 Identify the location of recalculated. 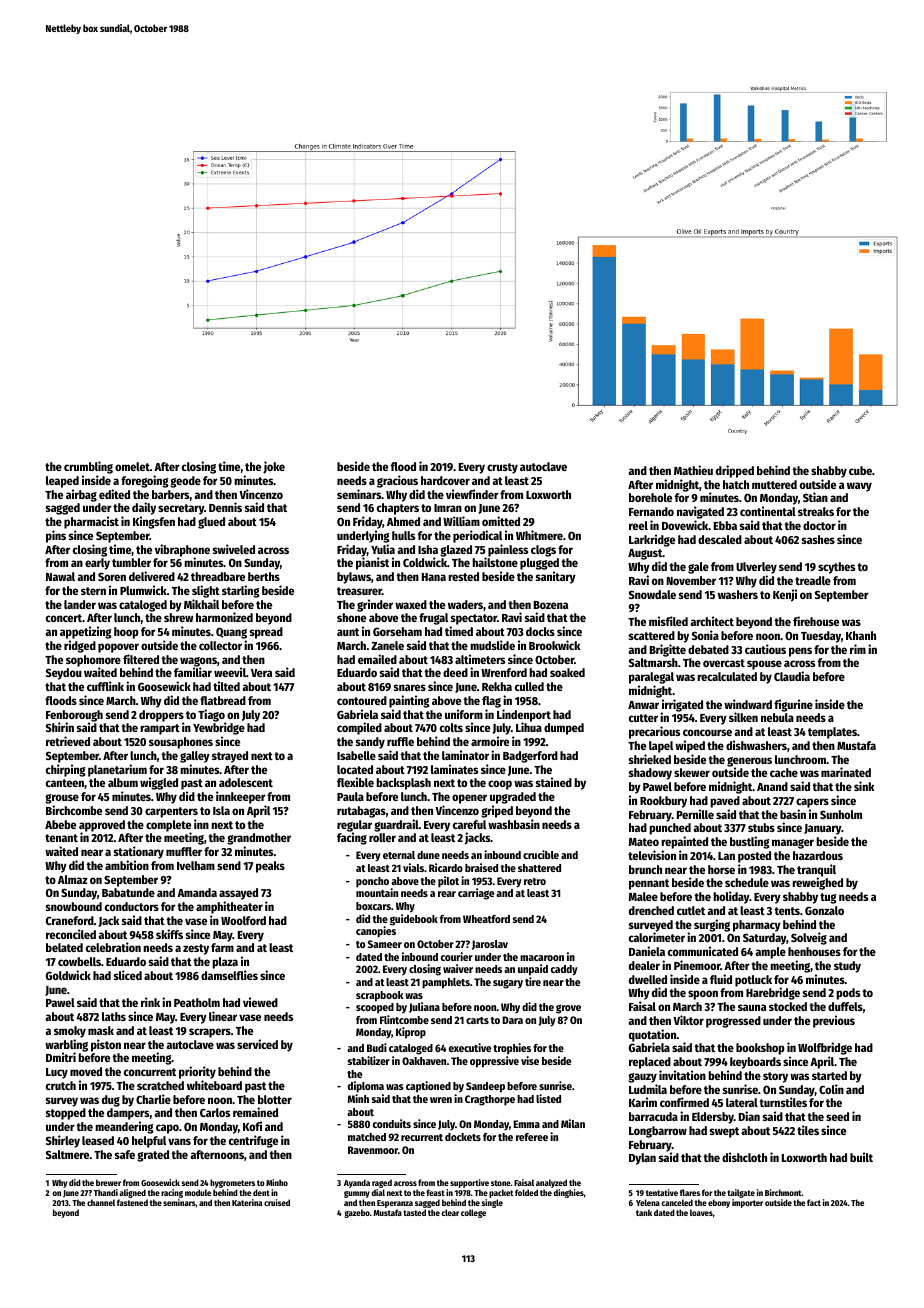
(727, 676).
